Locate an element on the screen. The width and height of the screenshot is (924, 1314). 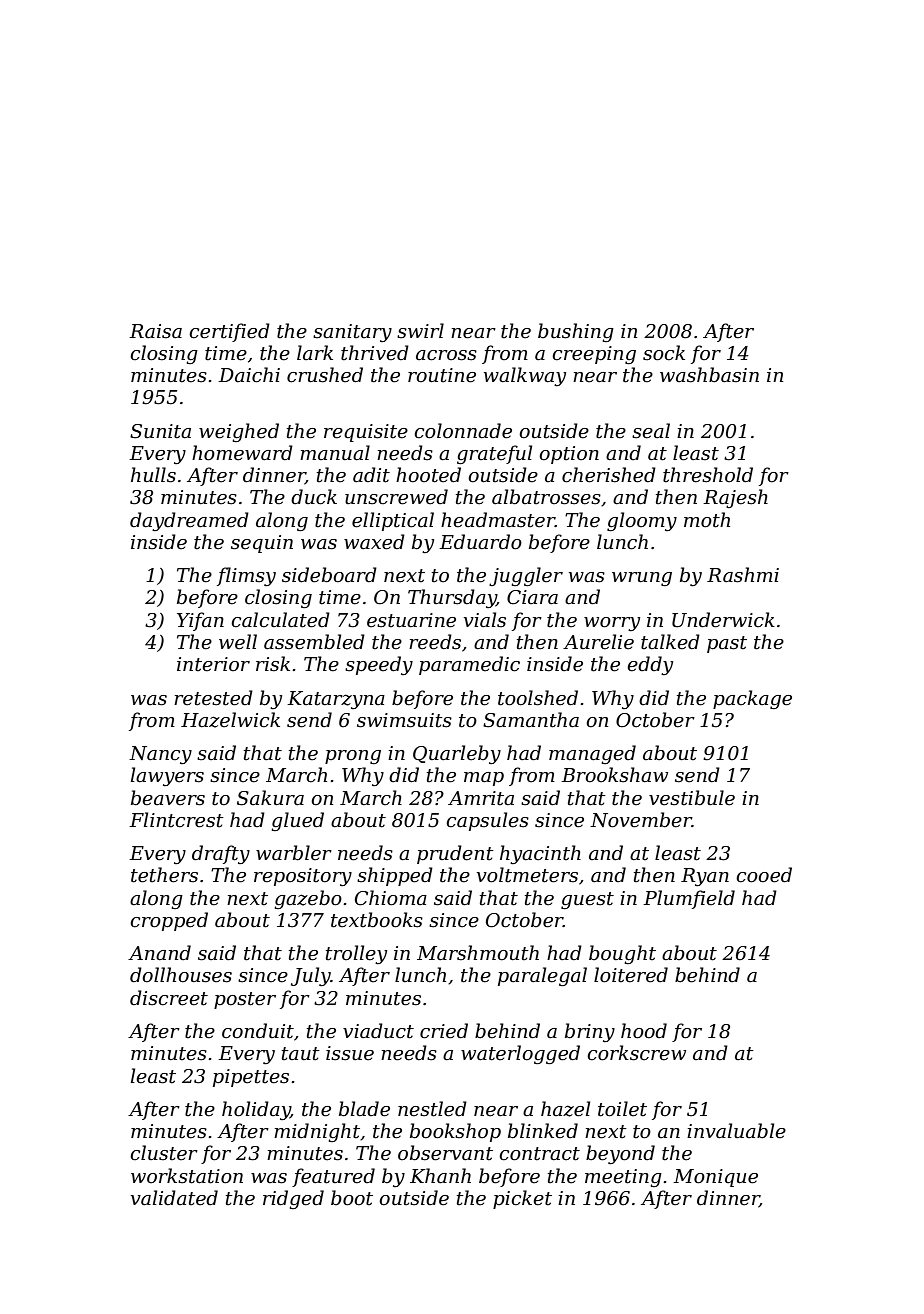
cluster is located at coordinates (164, 1153).
